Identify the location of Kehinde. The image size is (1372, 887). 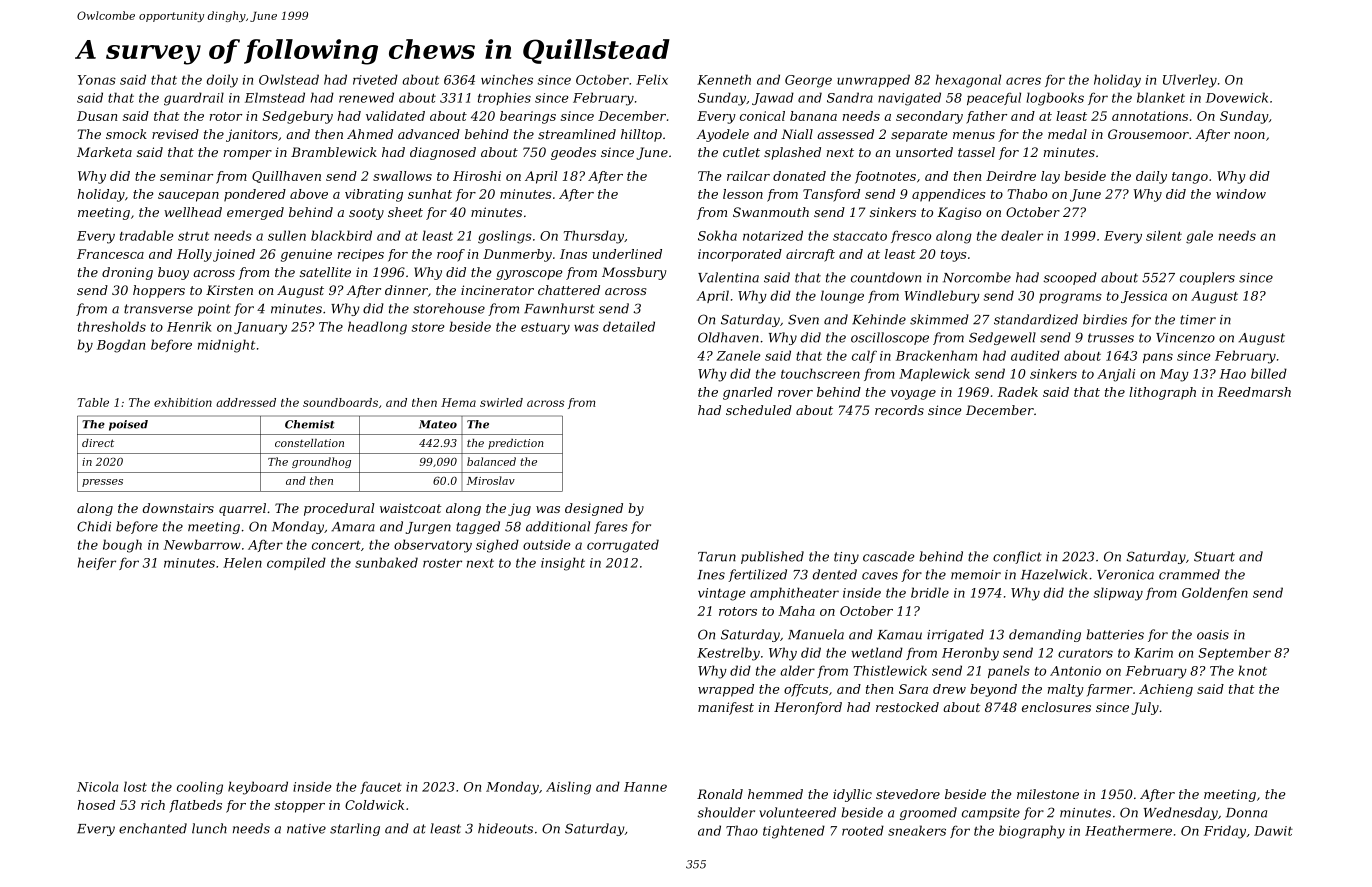
(879, 319).
